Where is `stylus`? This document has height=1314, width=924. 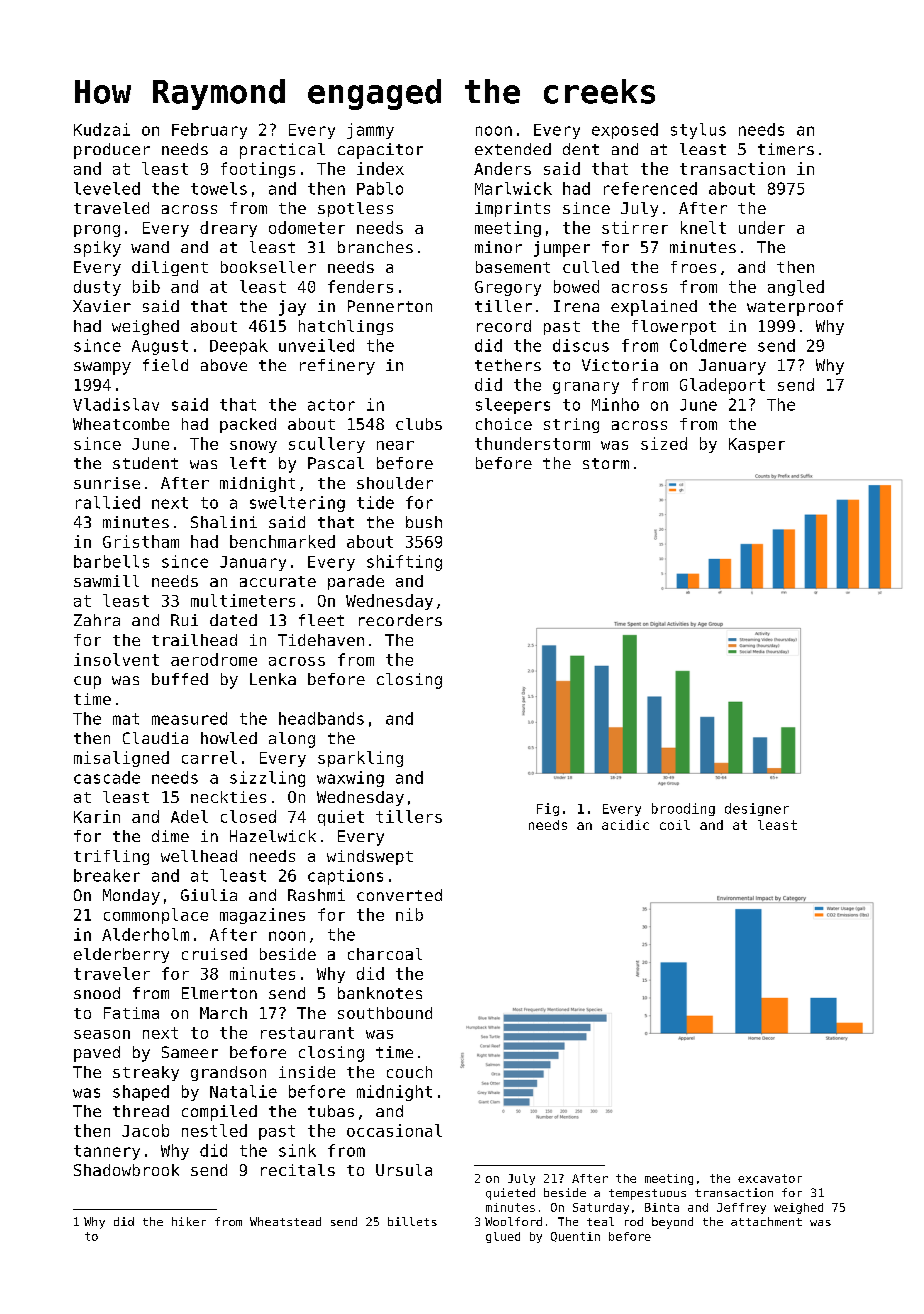 stylus is located at coordinates (698, 131).
